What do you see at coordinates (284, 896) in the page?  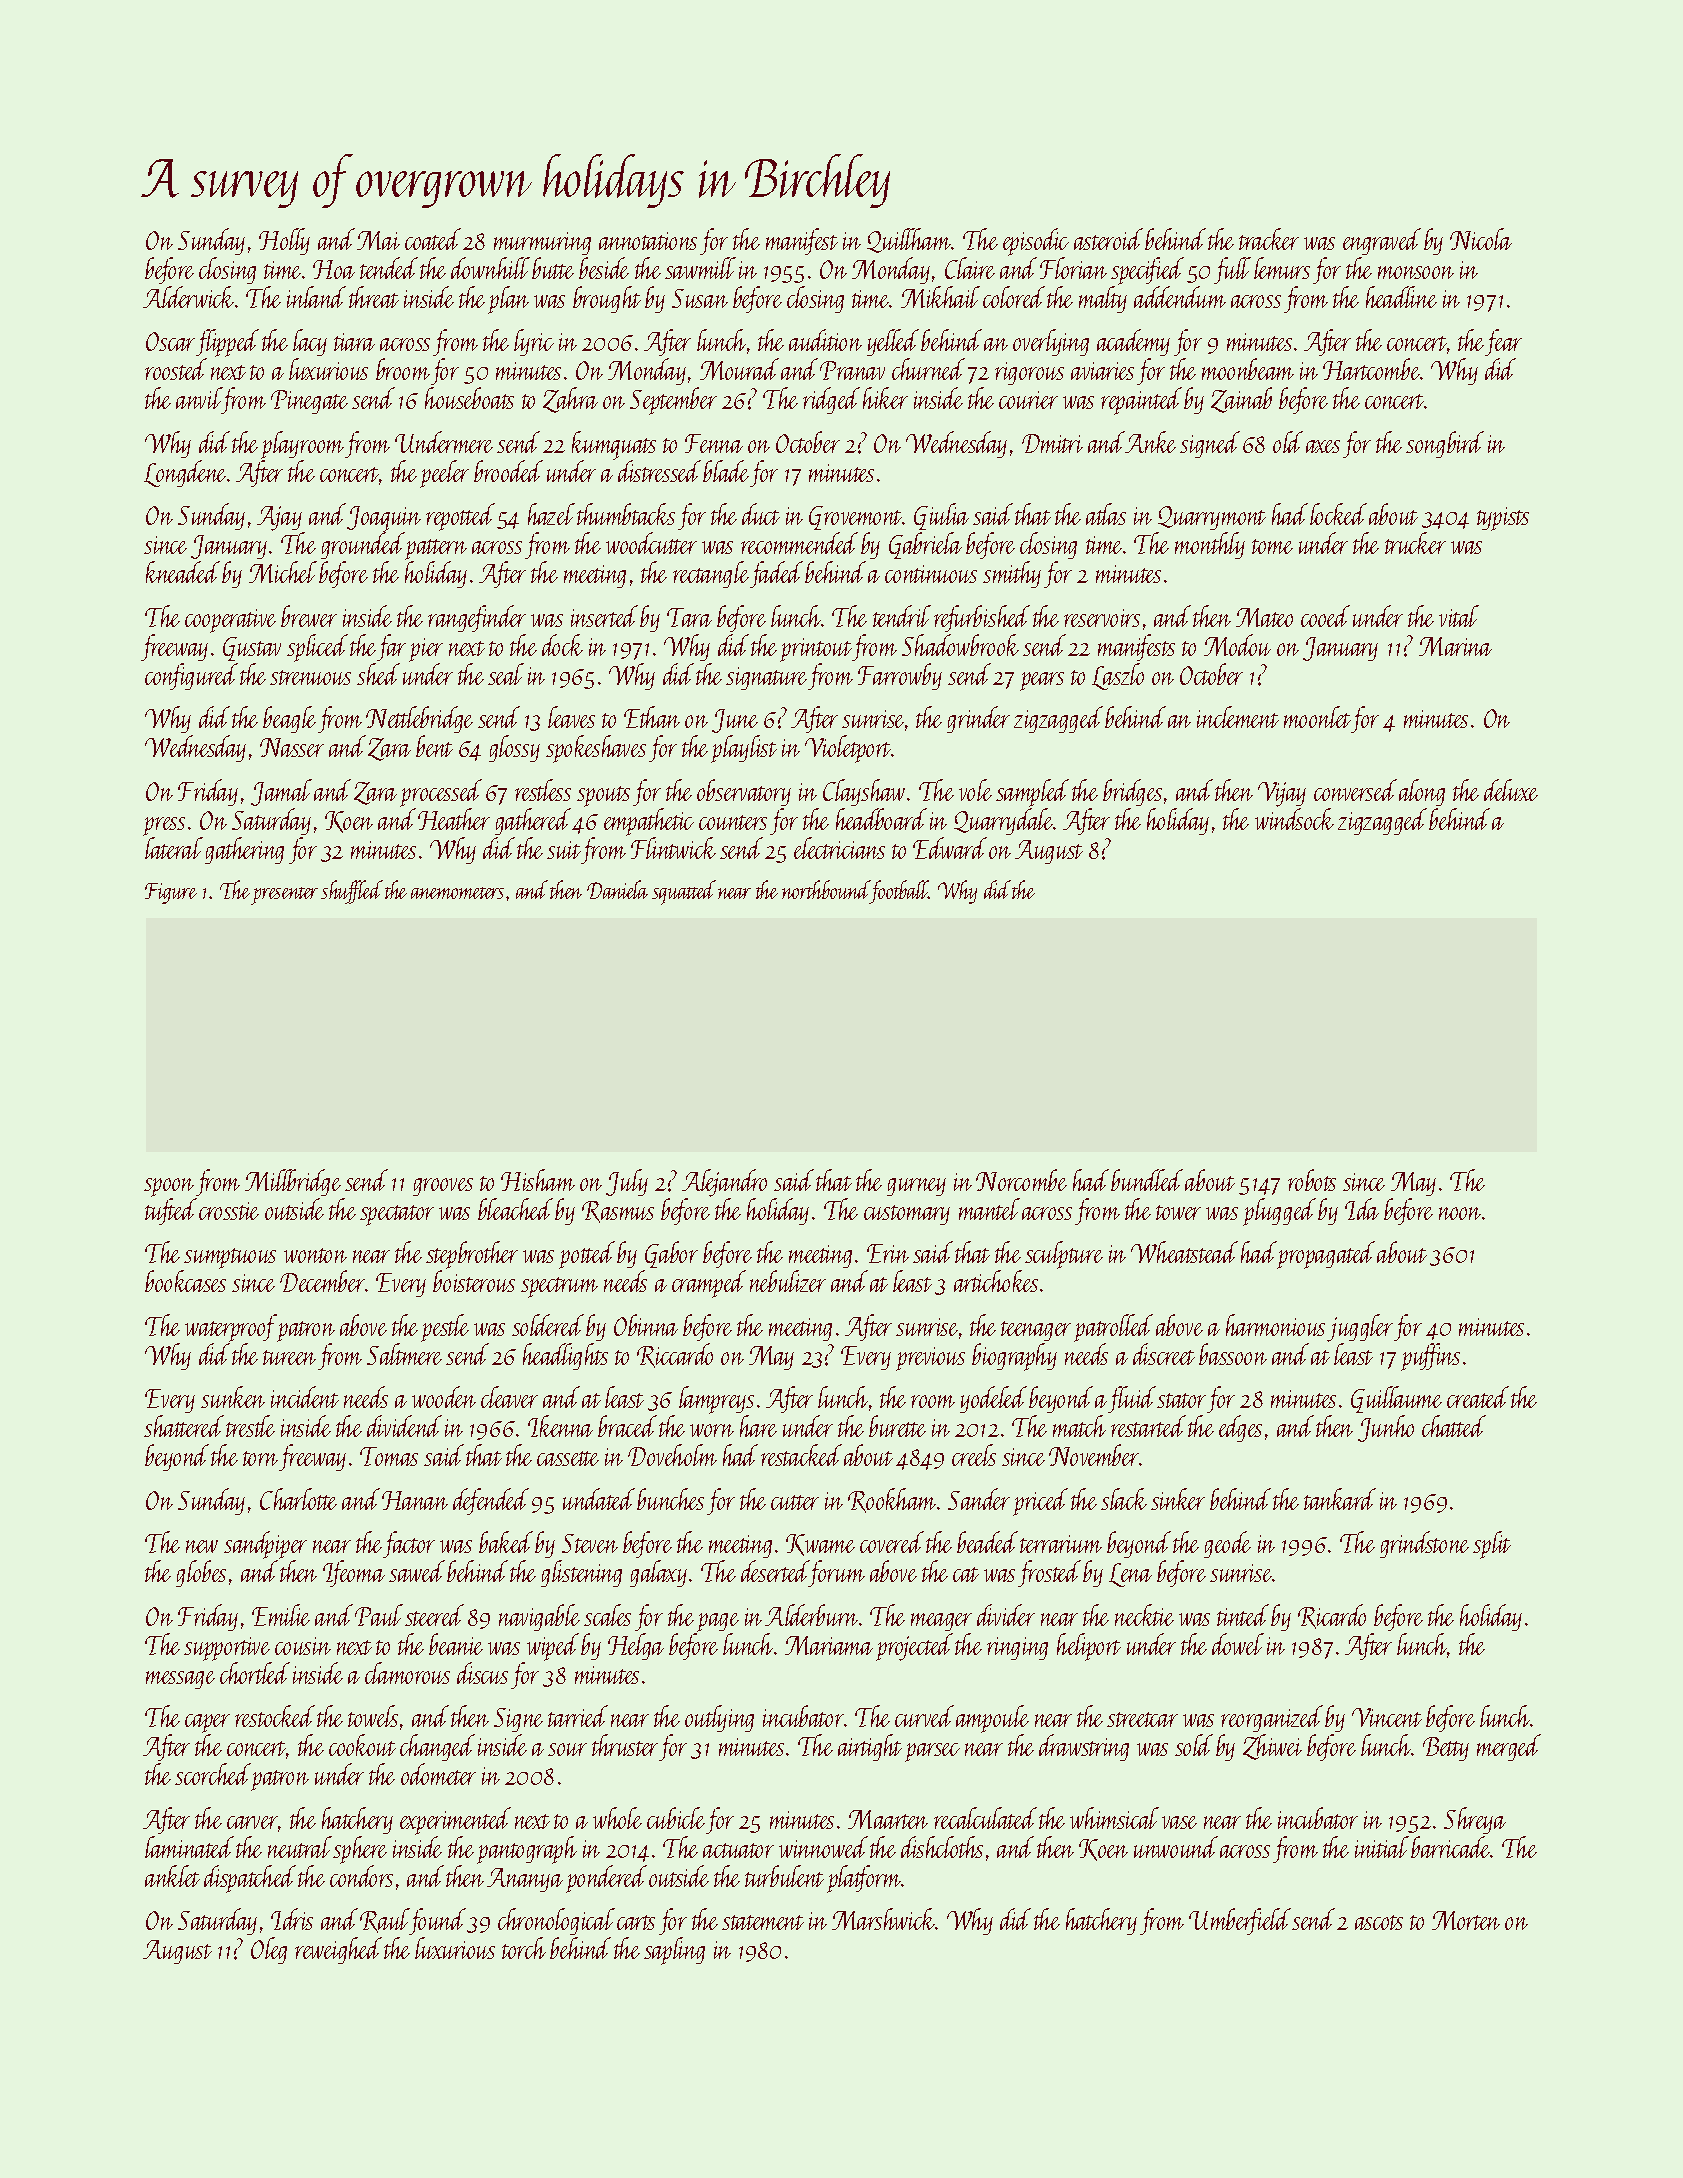 I see `presenter` at bounding box center [284, 896].
